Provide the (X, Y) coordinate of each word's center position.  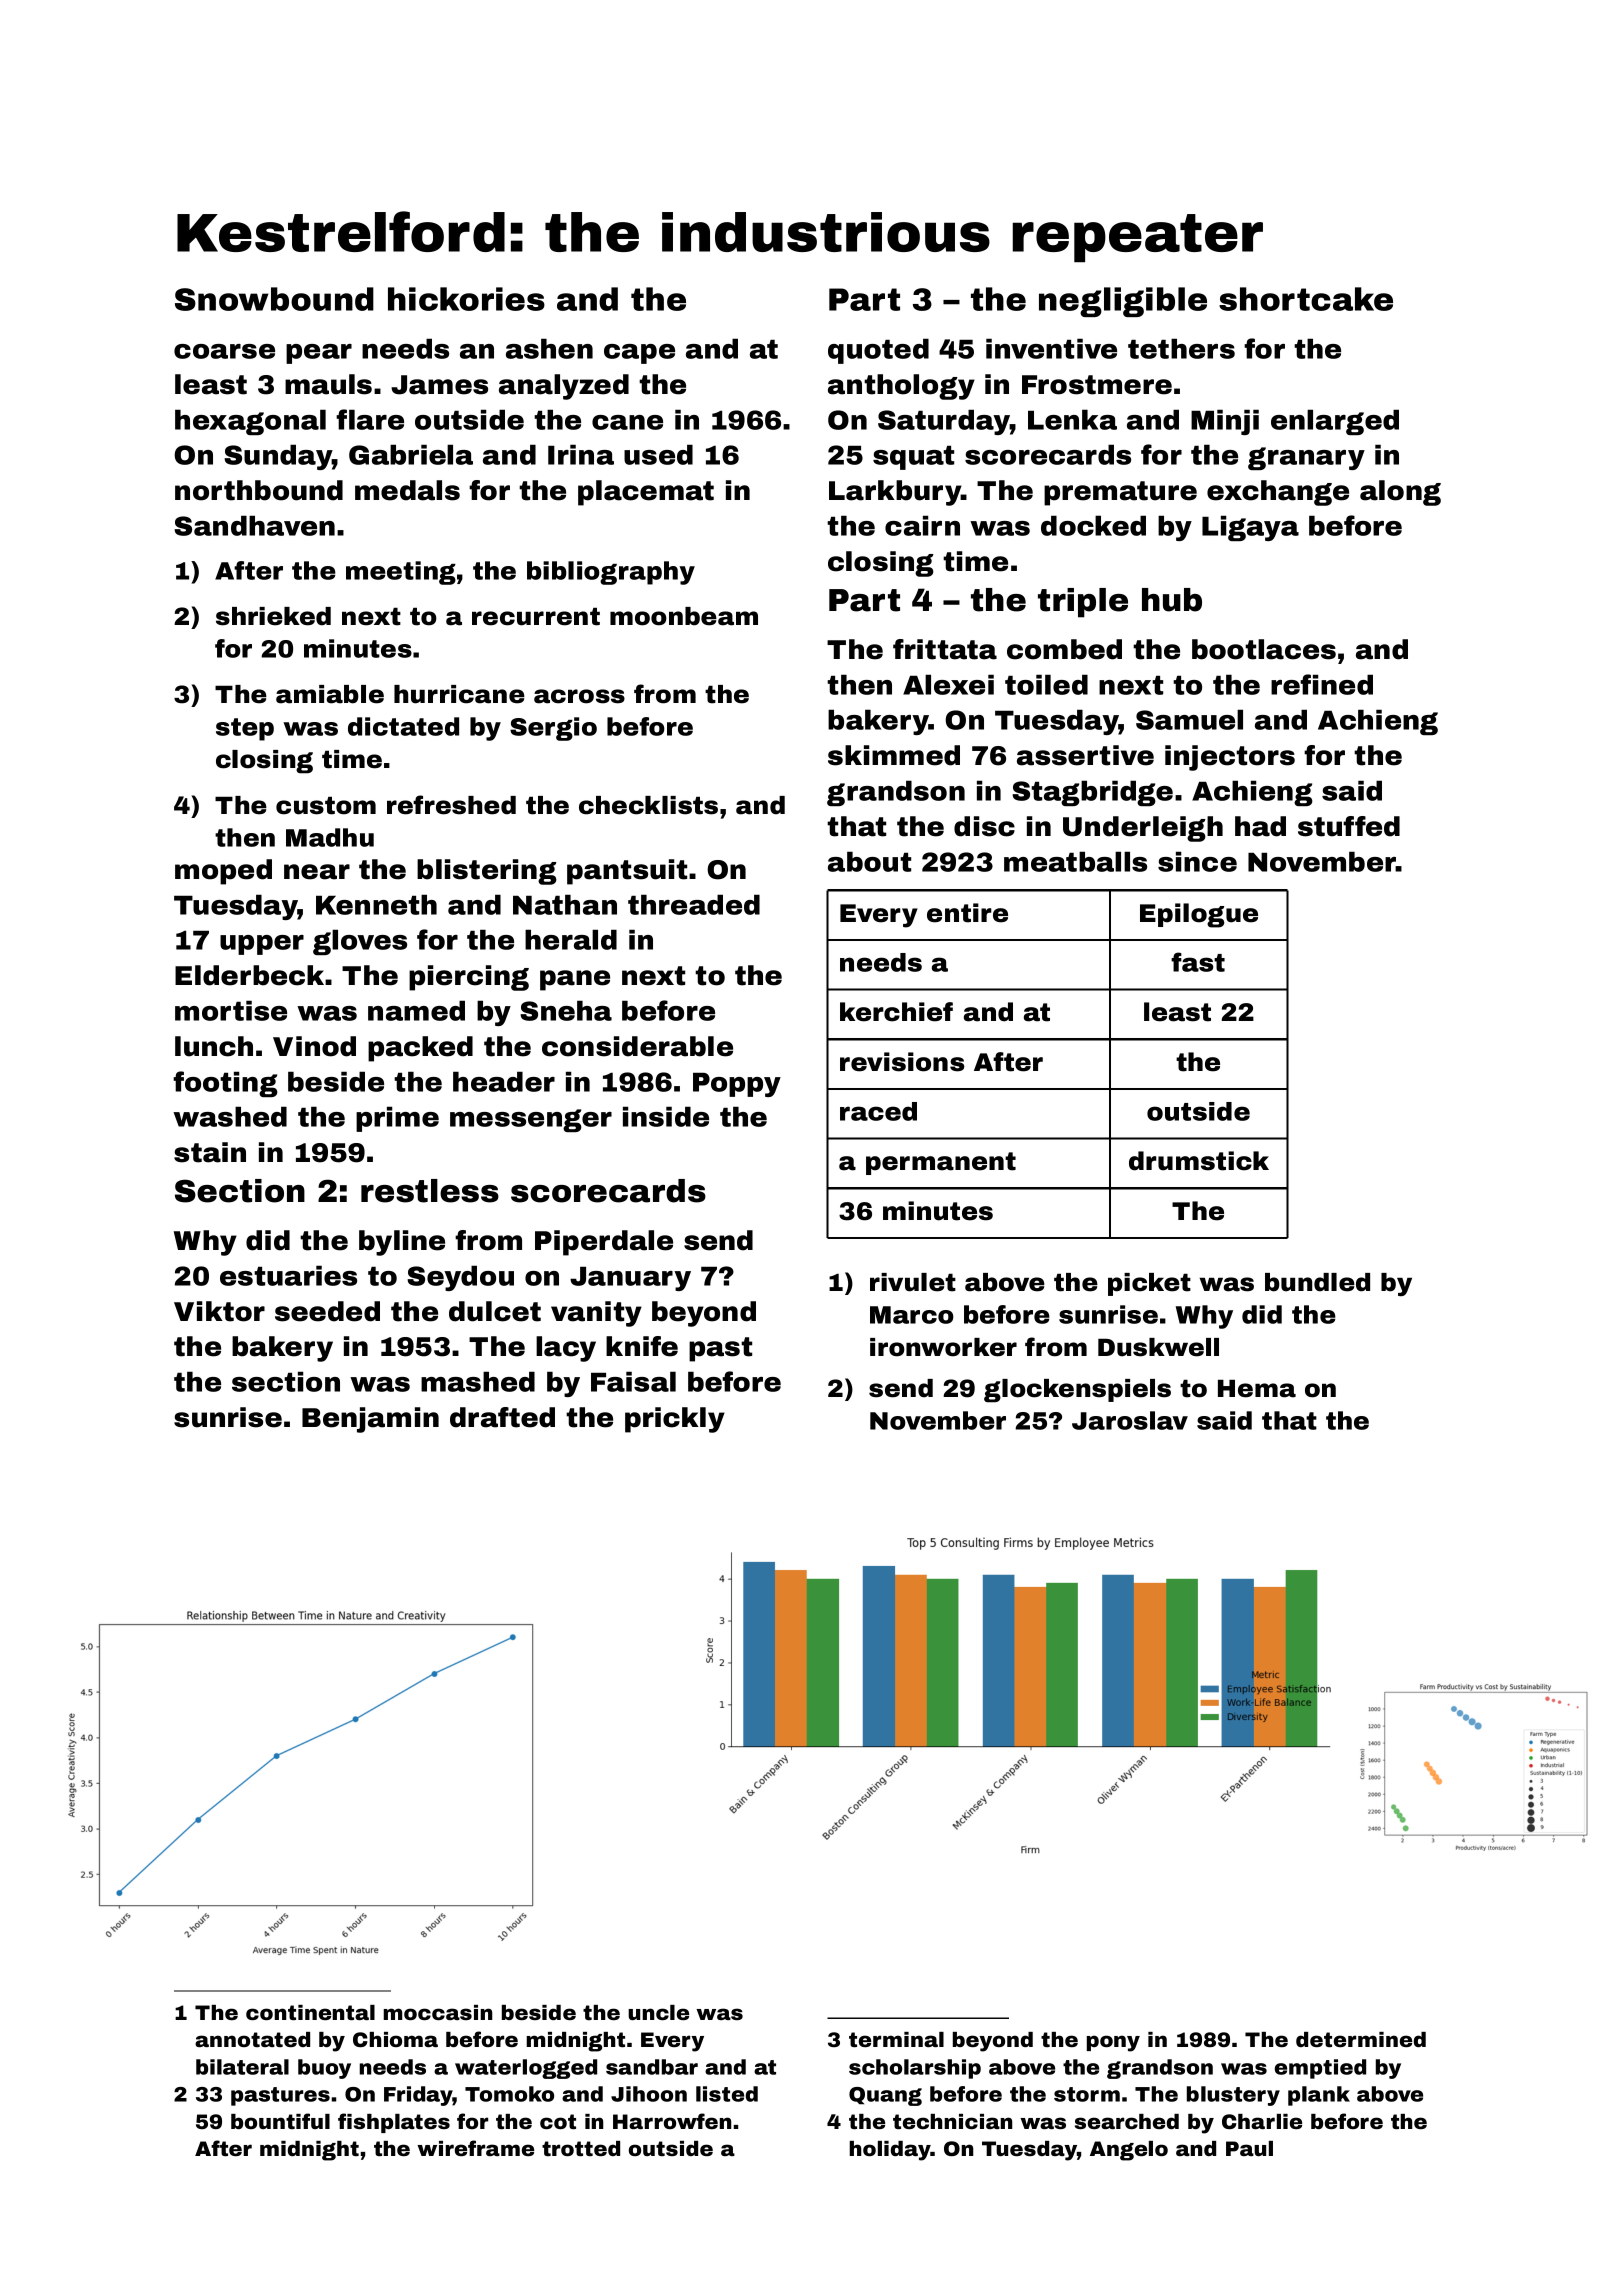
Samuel (1189, 720)
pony (1113, 2043)
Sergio (553, 729)
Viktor (219, 1311)
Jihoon (649, 2094)
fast (1198, 962)
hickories (466, 299)
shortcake (1306, 299)
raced (878, 1111)
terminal (896, 2039)
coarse (224, 351)
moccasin (438, 2012)
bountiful (280, 2121)
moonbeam (684, 616)
